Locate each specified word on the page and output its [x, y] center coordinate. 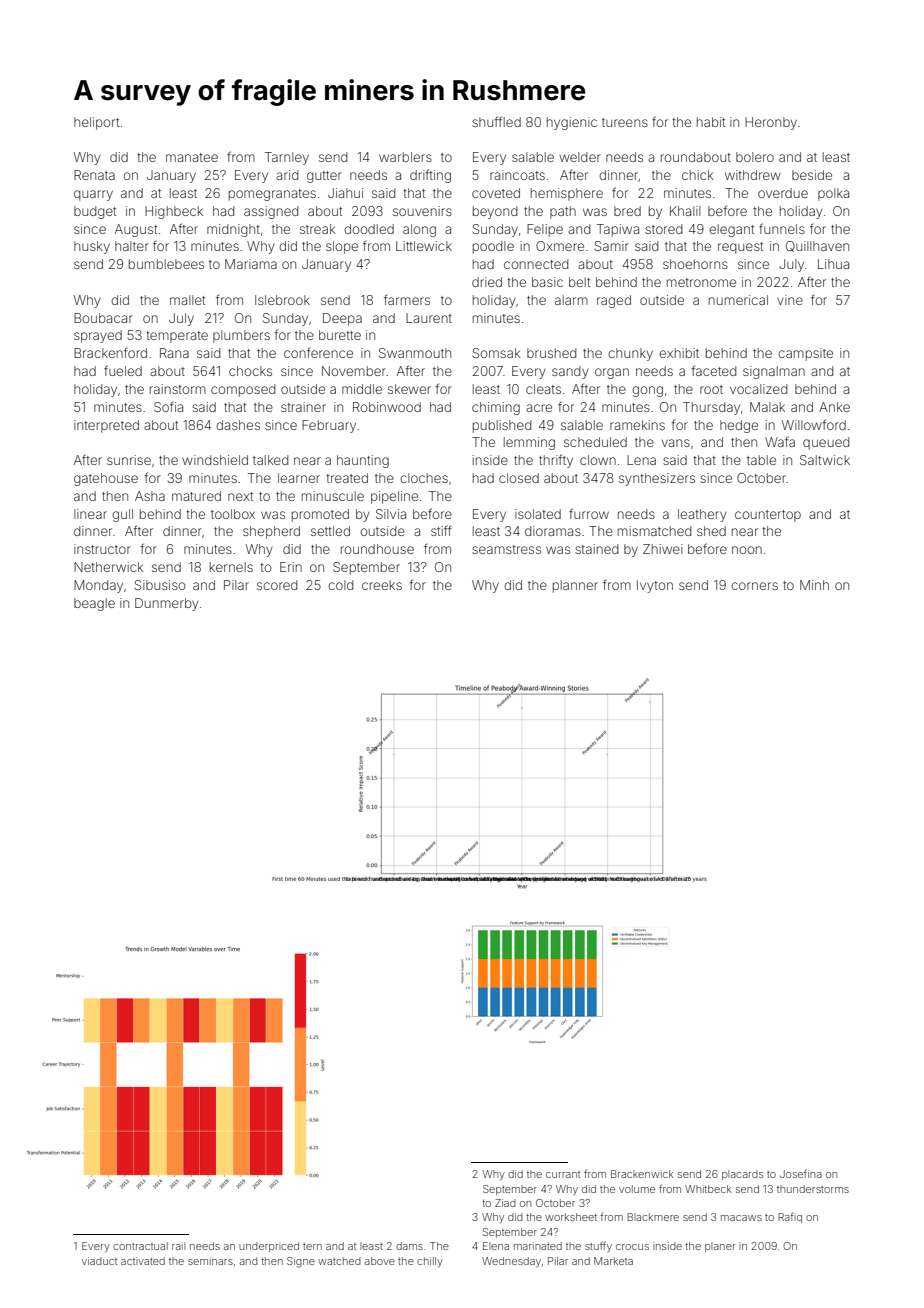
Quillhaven [817, 246]
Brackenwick [642, 1174]
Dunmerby [167, 604]
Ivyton [655, 586]
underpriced [269, 1247]
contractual [140, 1246]
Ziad [505, 1203]
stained [596, 549]
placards [743, 1175]
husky [92, 247]
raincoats [517, 175]
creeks [382, 585]
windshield [215, 460]
